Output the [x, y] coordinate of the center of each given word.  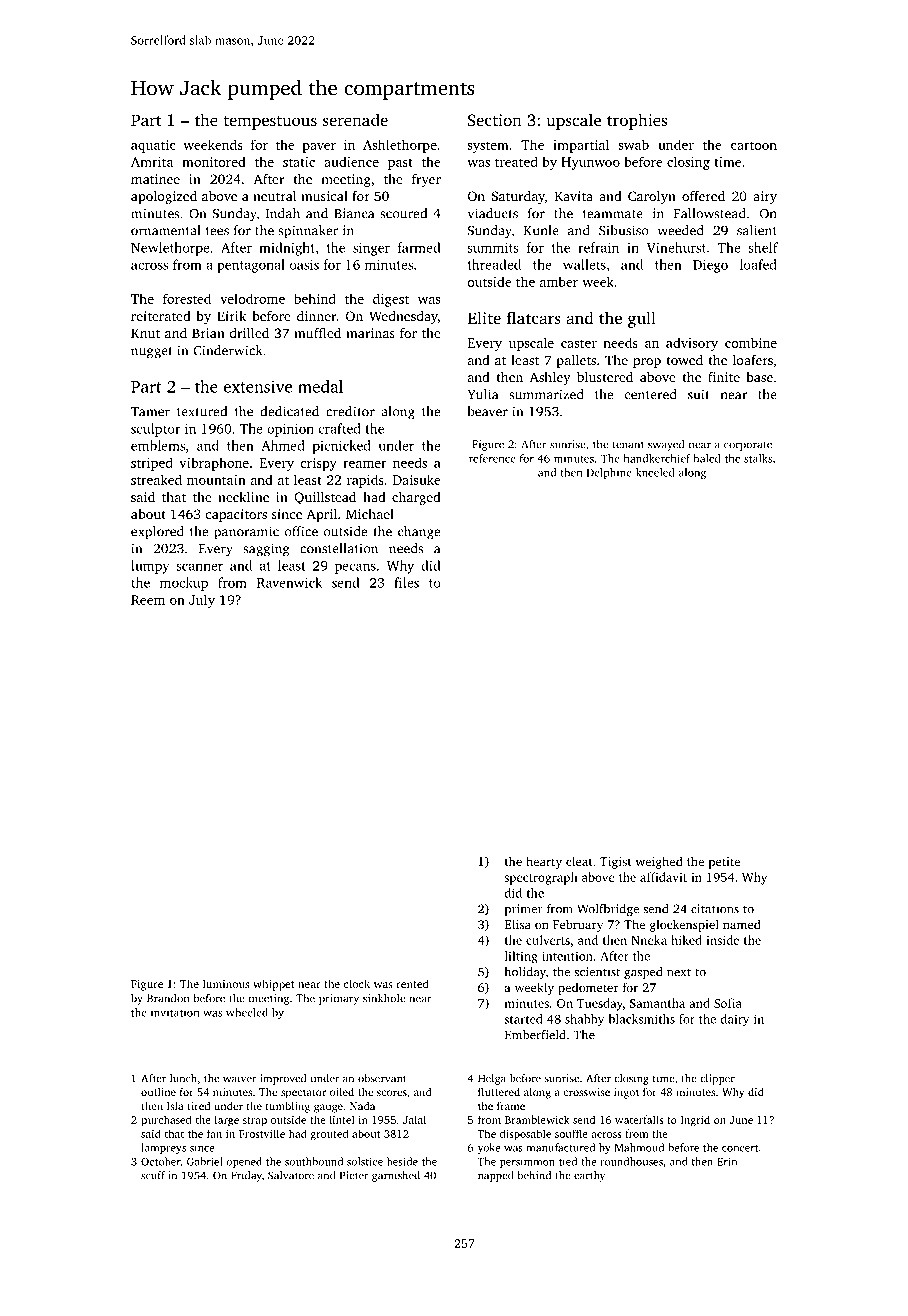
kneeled [655, 472]
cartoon [754, 145]
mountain [216, 480]
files [406, 582]
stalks [758, 458]
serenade [355, 119]
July [202, 601]
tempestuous [270, 123]
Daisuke [417, 479]
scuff [153, 1175]
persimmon [527, 1163]
